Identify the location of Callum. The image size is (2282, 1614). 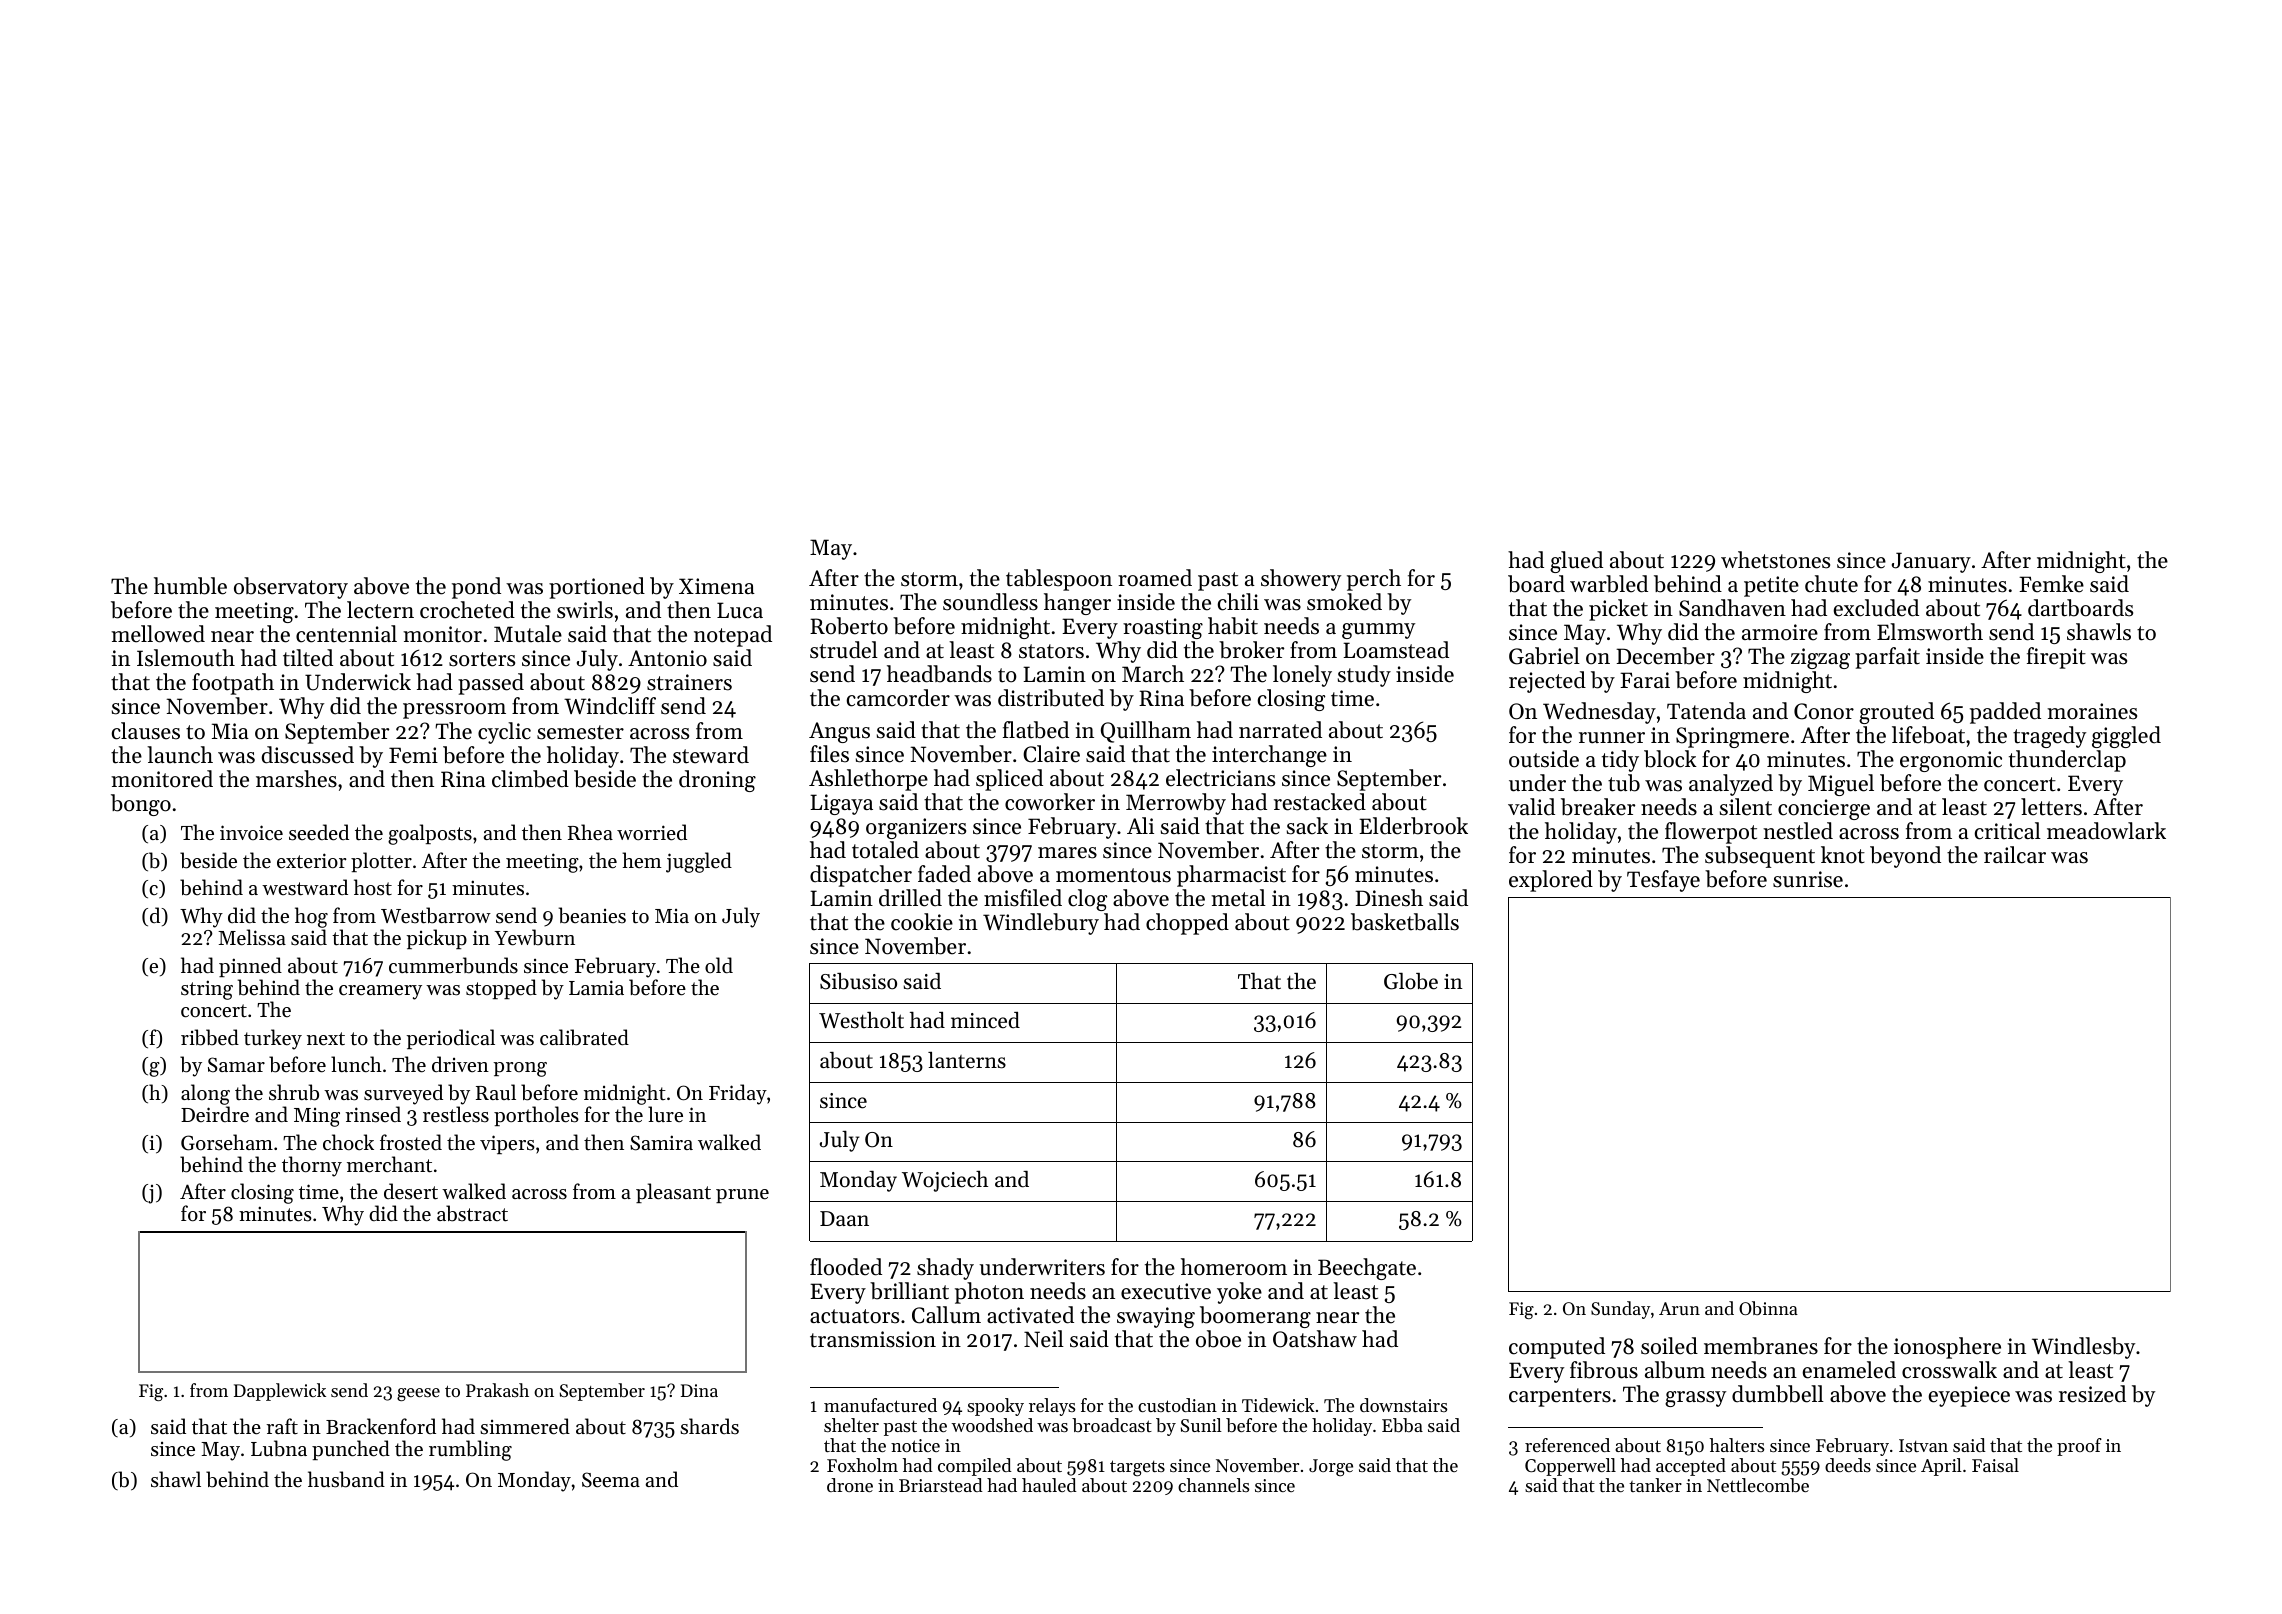
(946, 1315).
